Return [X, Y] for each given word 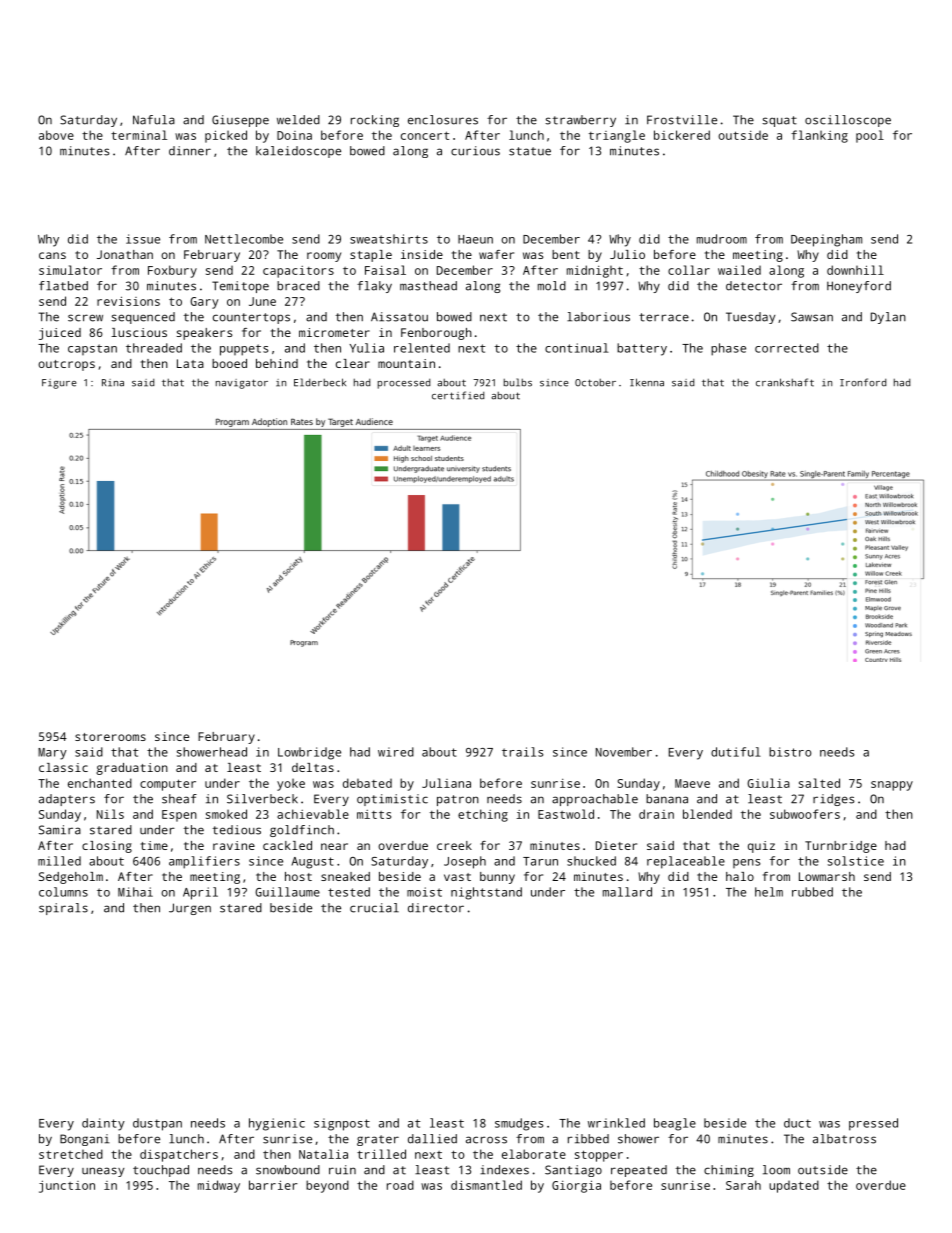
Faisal [385, 270]
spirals [63, 909]
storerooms [110, 737]
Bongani [85, 1140]
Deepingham [826, 240]
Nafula [154, 120]
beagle [675, 1124]
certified [458, 395]
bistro [790, 752]
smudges [519, 1124]
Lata [190, 363]
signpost [342, 1124]
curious [475, 151]
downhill [855, 270]
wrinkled [616, 1123]
